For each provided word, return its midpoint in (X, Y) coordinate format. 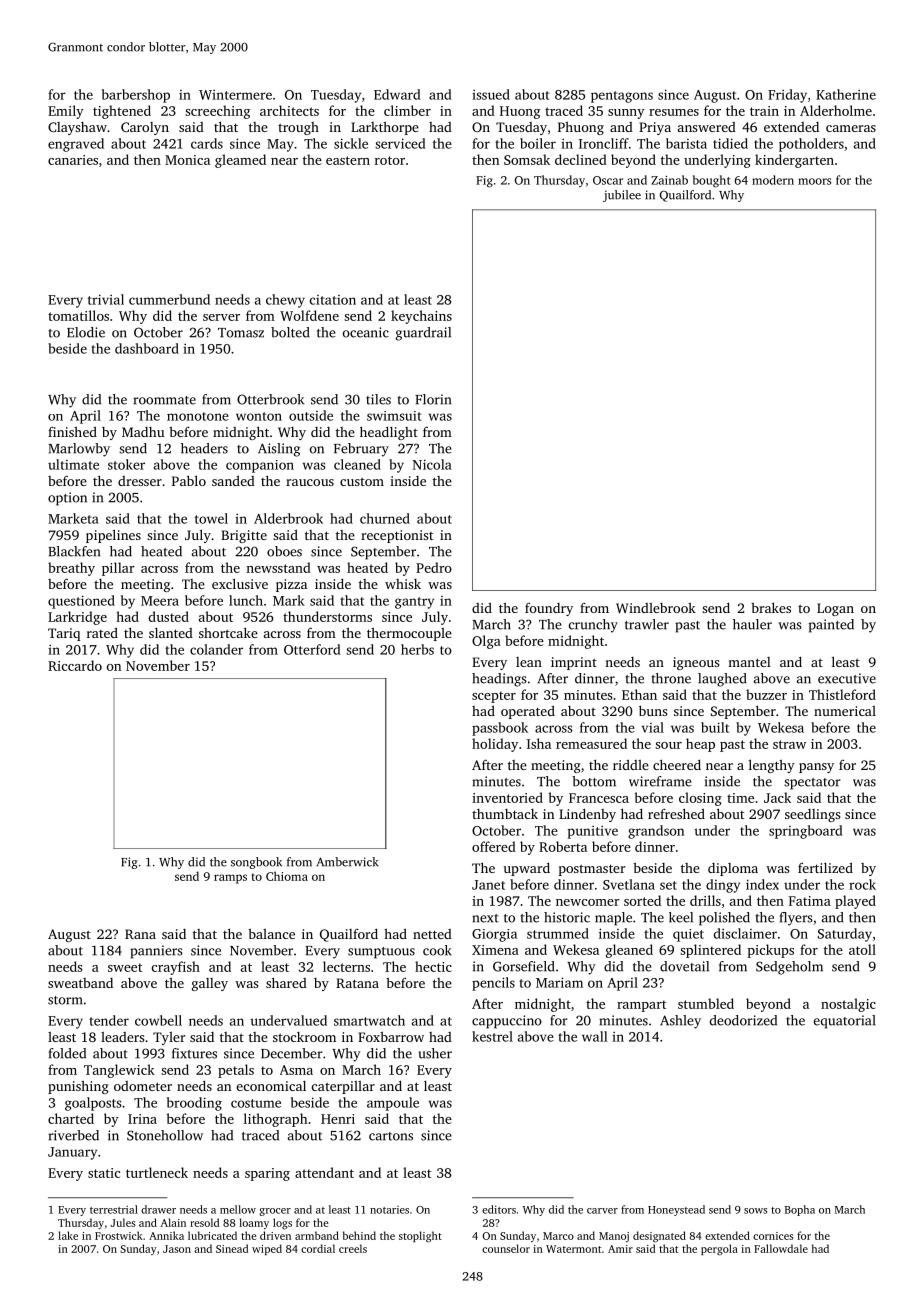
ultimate (73, 464)
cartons (391, 1136)
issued (491, 94)
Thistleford (842, 694)
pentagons (622, 97)
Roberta (563, 846)
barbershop (136, 96)
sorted (642, 900)
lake (68, 1235)
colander (216, 649)
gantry (414, 603)
